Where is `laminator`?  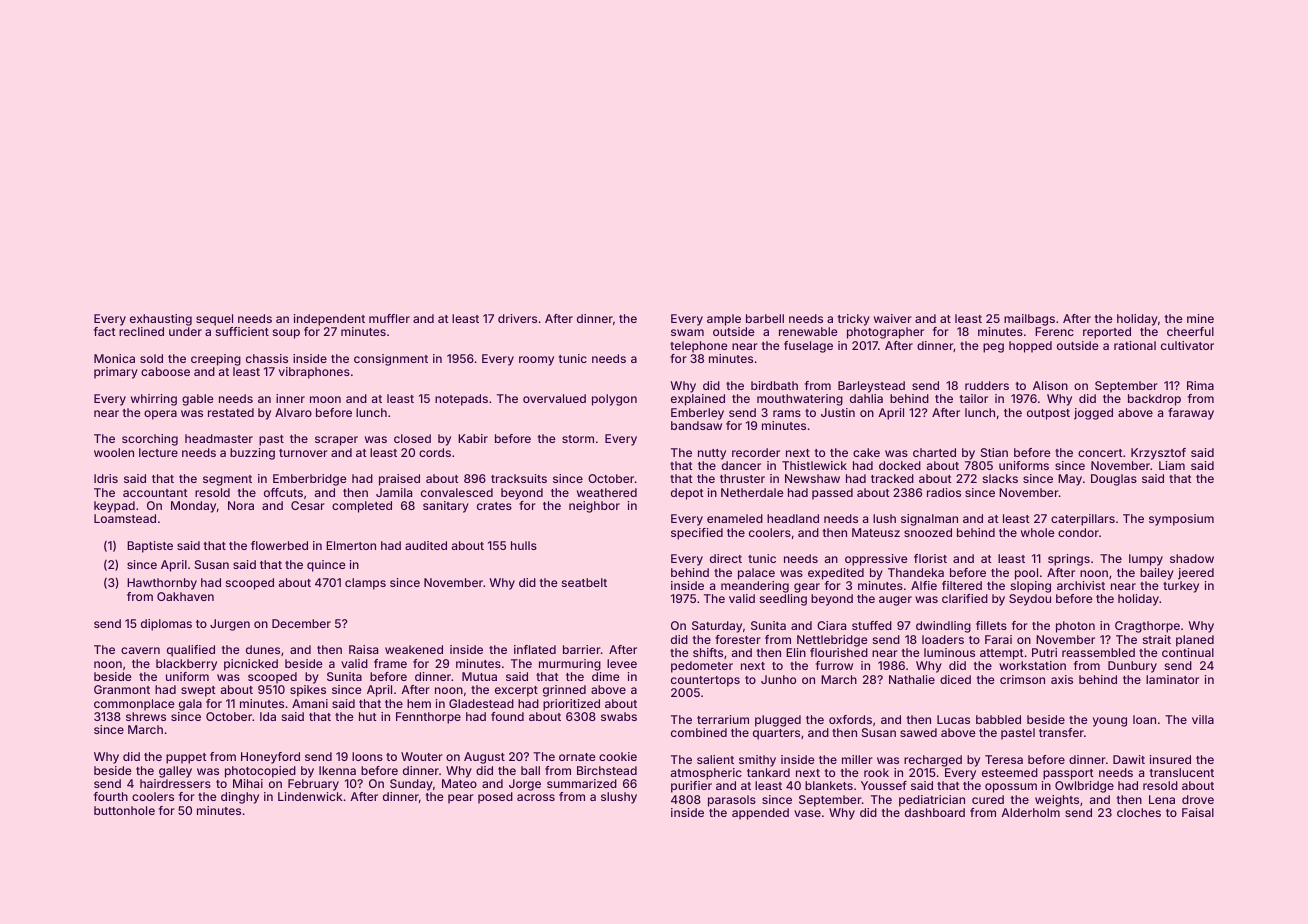
laminator is located at coordinates (1172, 679).
